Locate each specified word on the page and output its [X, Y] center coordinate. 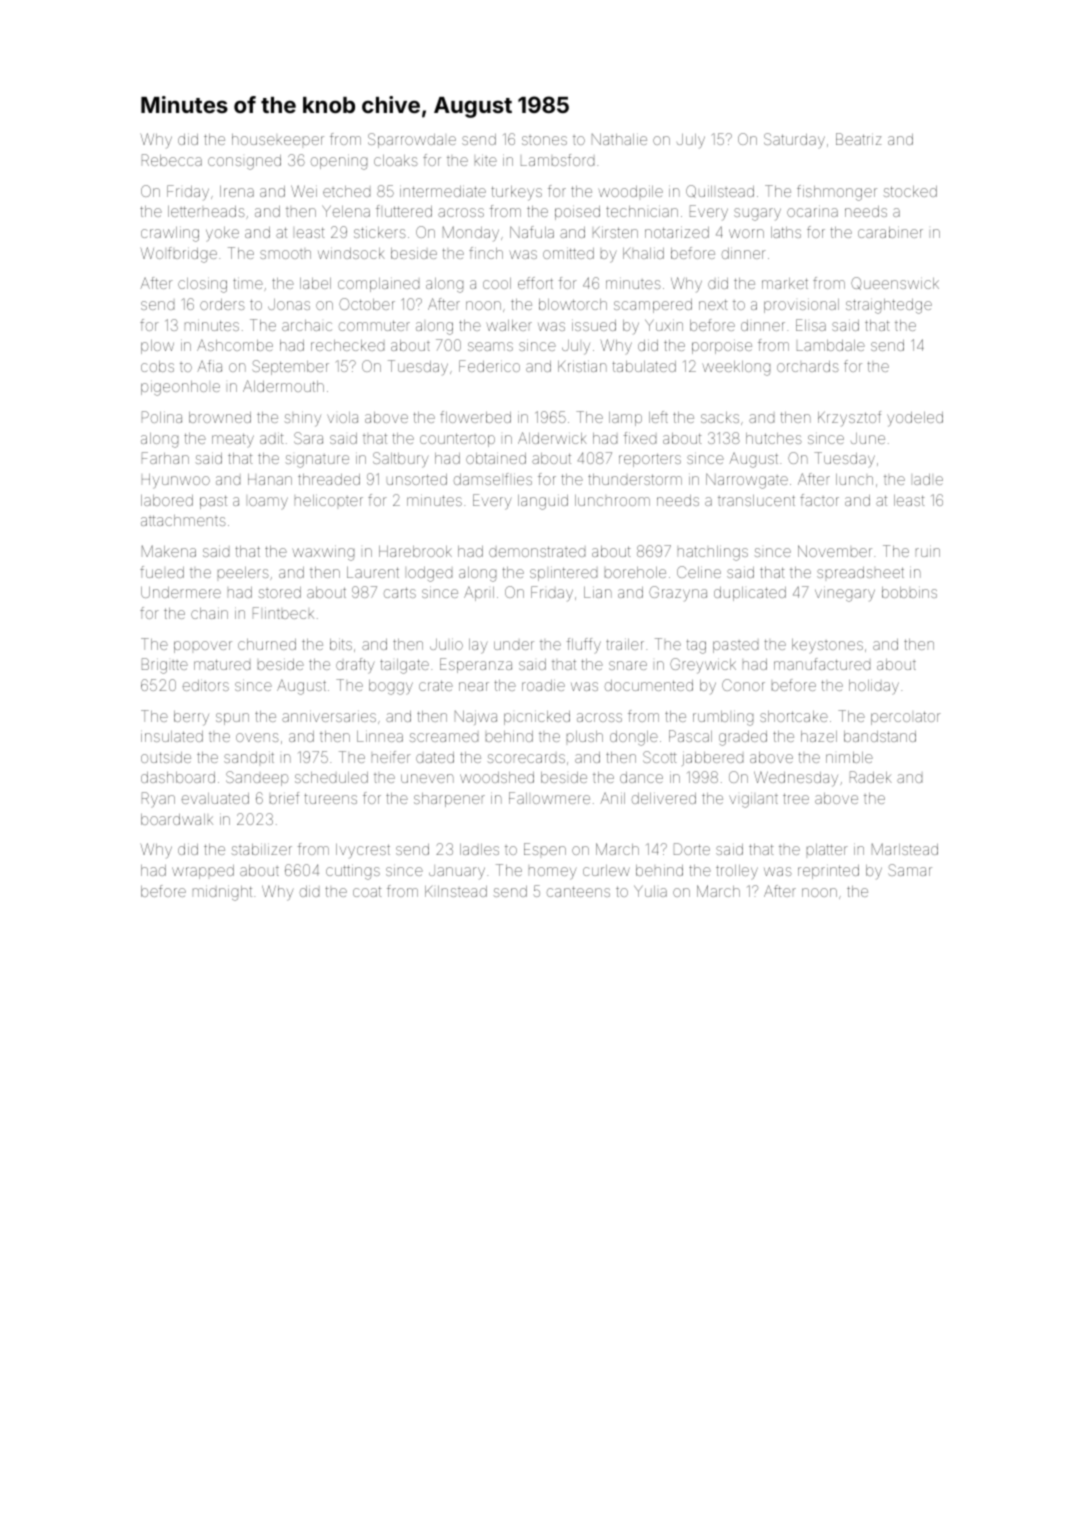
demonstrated [537, 551]
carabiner [890, 232]
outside [166, 757]
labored [167, 500]
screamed [444, 737]
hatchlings [713, 553]
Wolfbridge [179, 255]
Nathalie [619, 139]
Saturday [794, 140]
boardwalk [177, 819]
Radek [871, 777]
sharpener [449, 800]
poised [577, 213]
